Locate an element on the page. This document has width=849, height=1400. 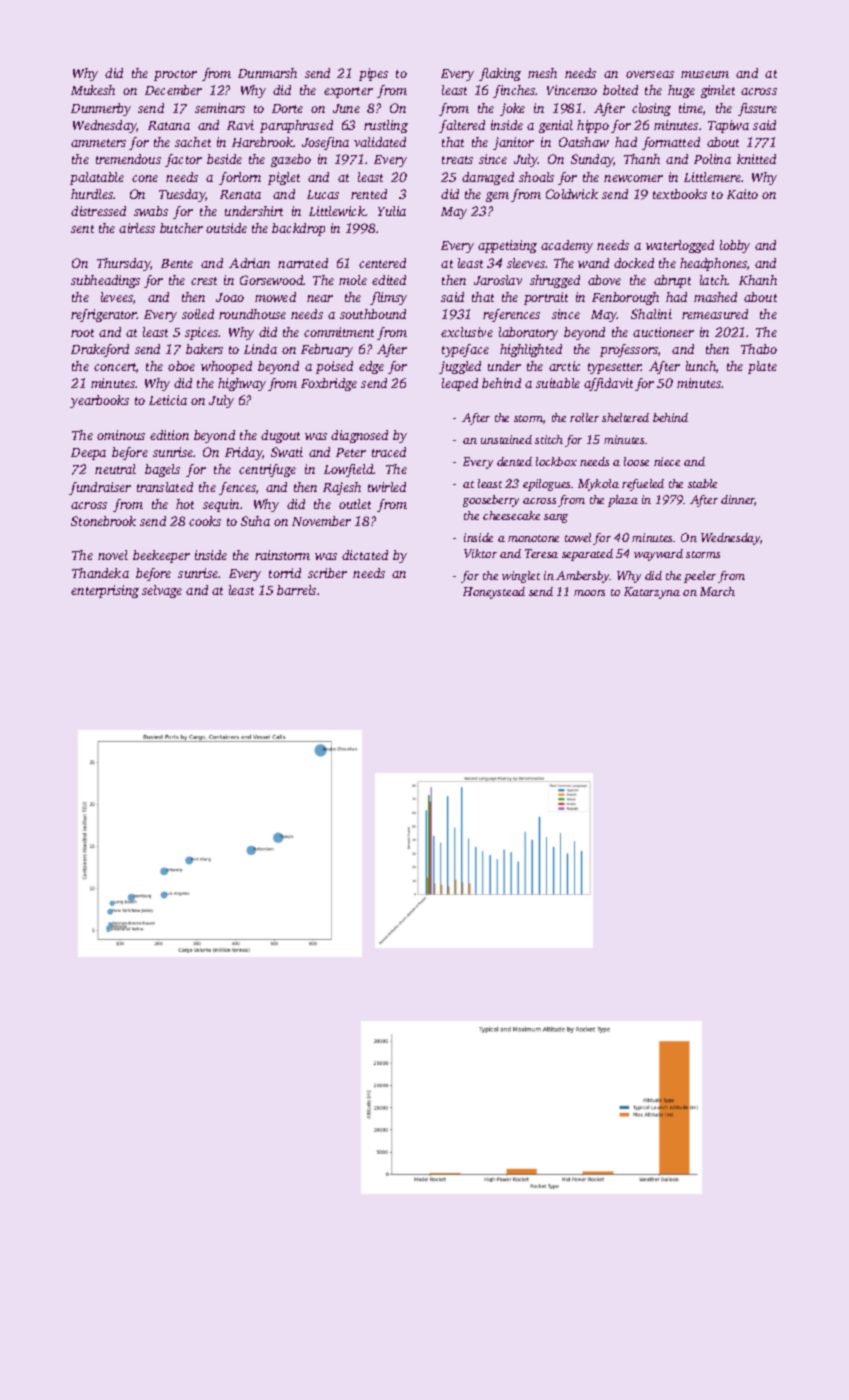
Dunmerby is located at coordinates (101, 109).
